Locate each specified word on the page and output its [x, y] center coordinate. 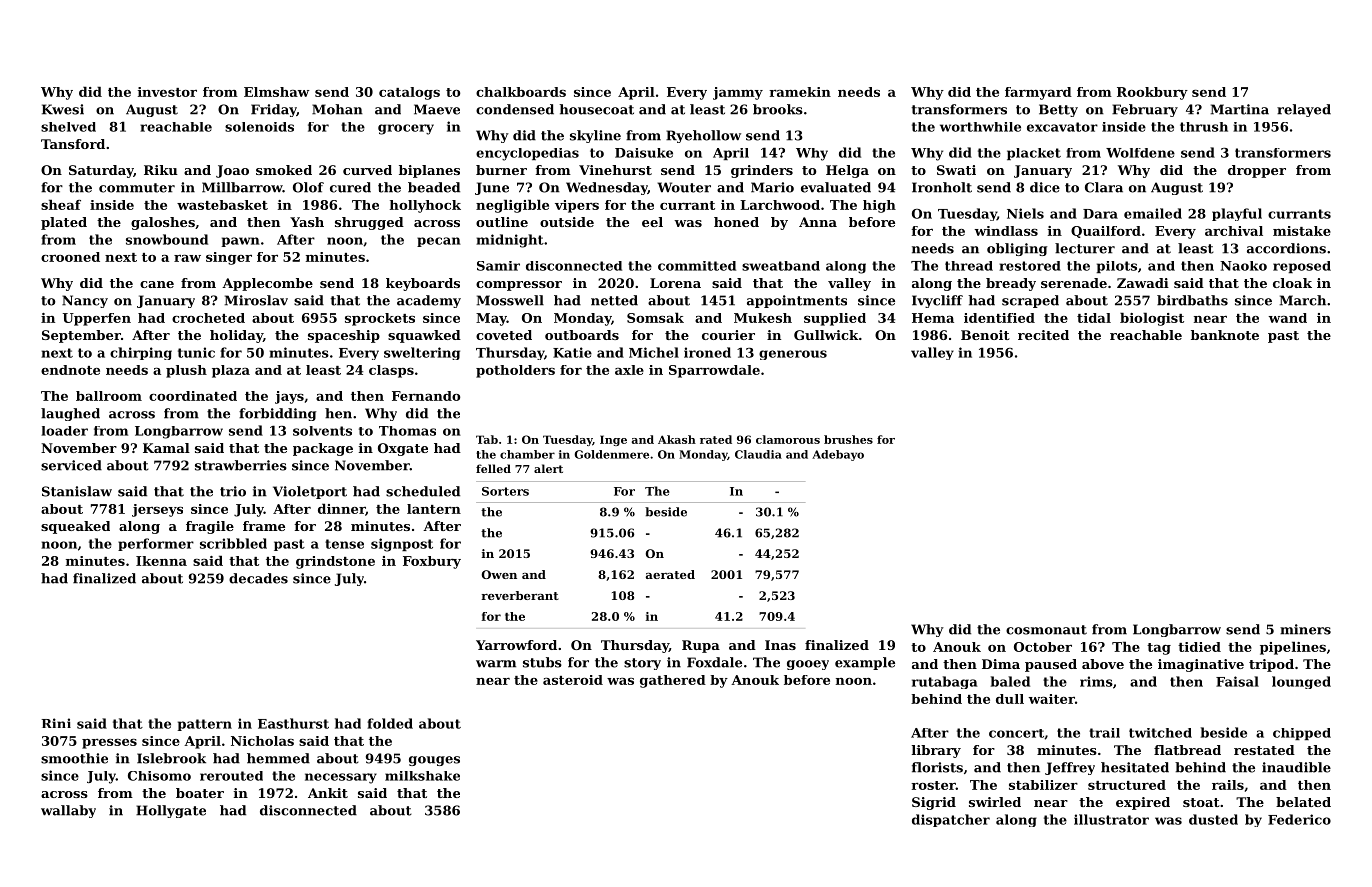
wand [1287, 318]
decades [258, 578]
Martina [1240, 109]
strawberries [241, 465]
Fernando [426, 396]
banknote [1225, 335]
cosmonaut [1046, 630]
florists [937, 767]
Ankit [328, 793]
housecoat [596, 109]
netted [614, 300]
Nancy [85, 301]
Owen [499, 574]
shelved [68, 127]
